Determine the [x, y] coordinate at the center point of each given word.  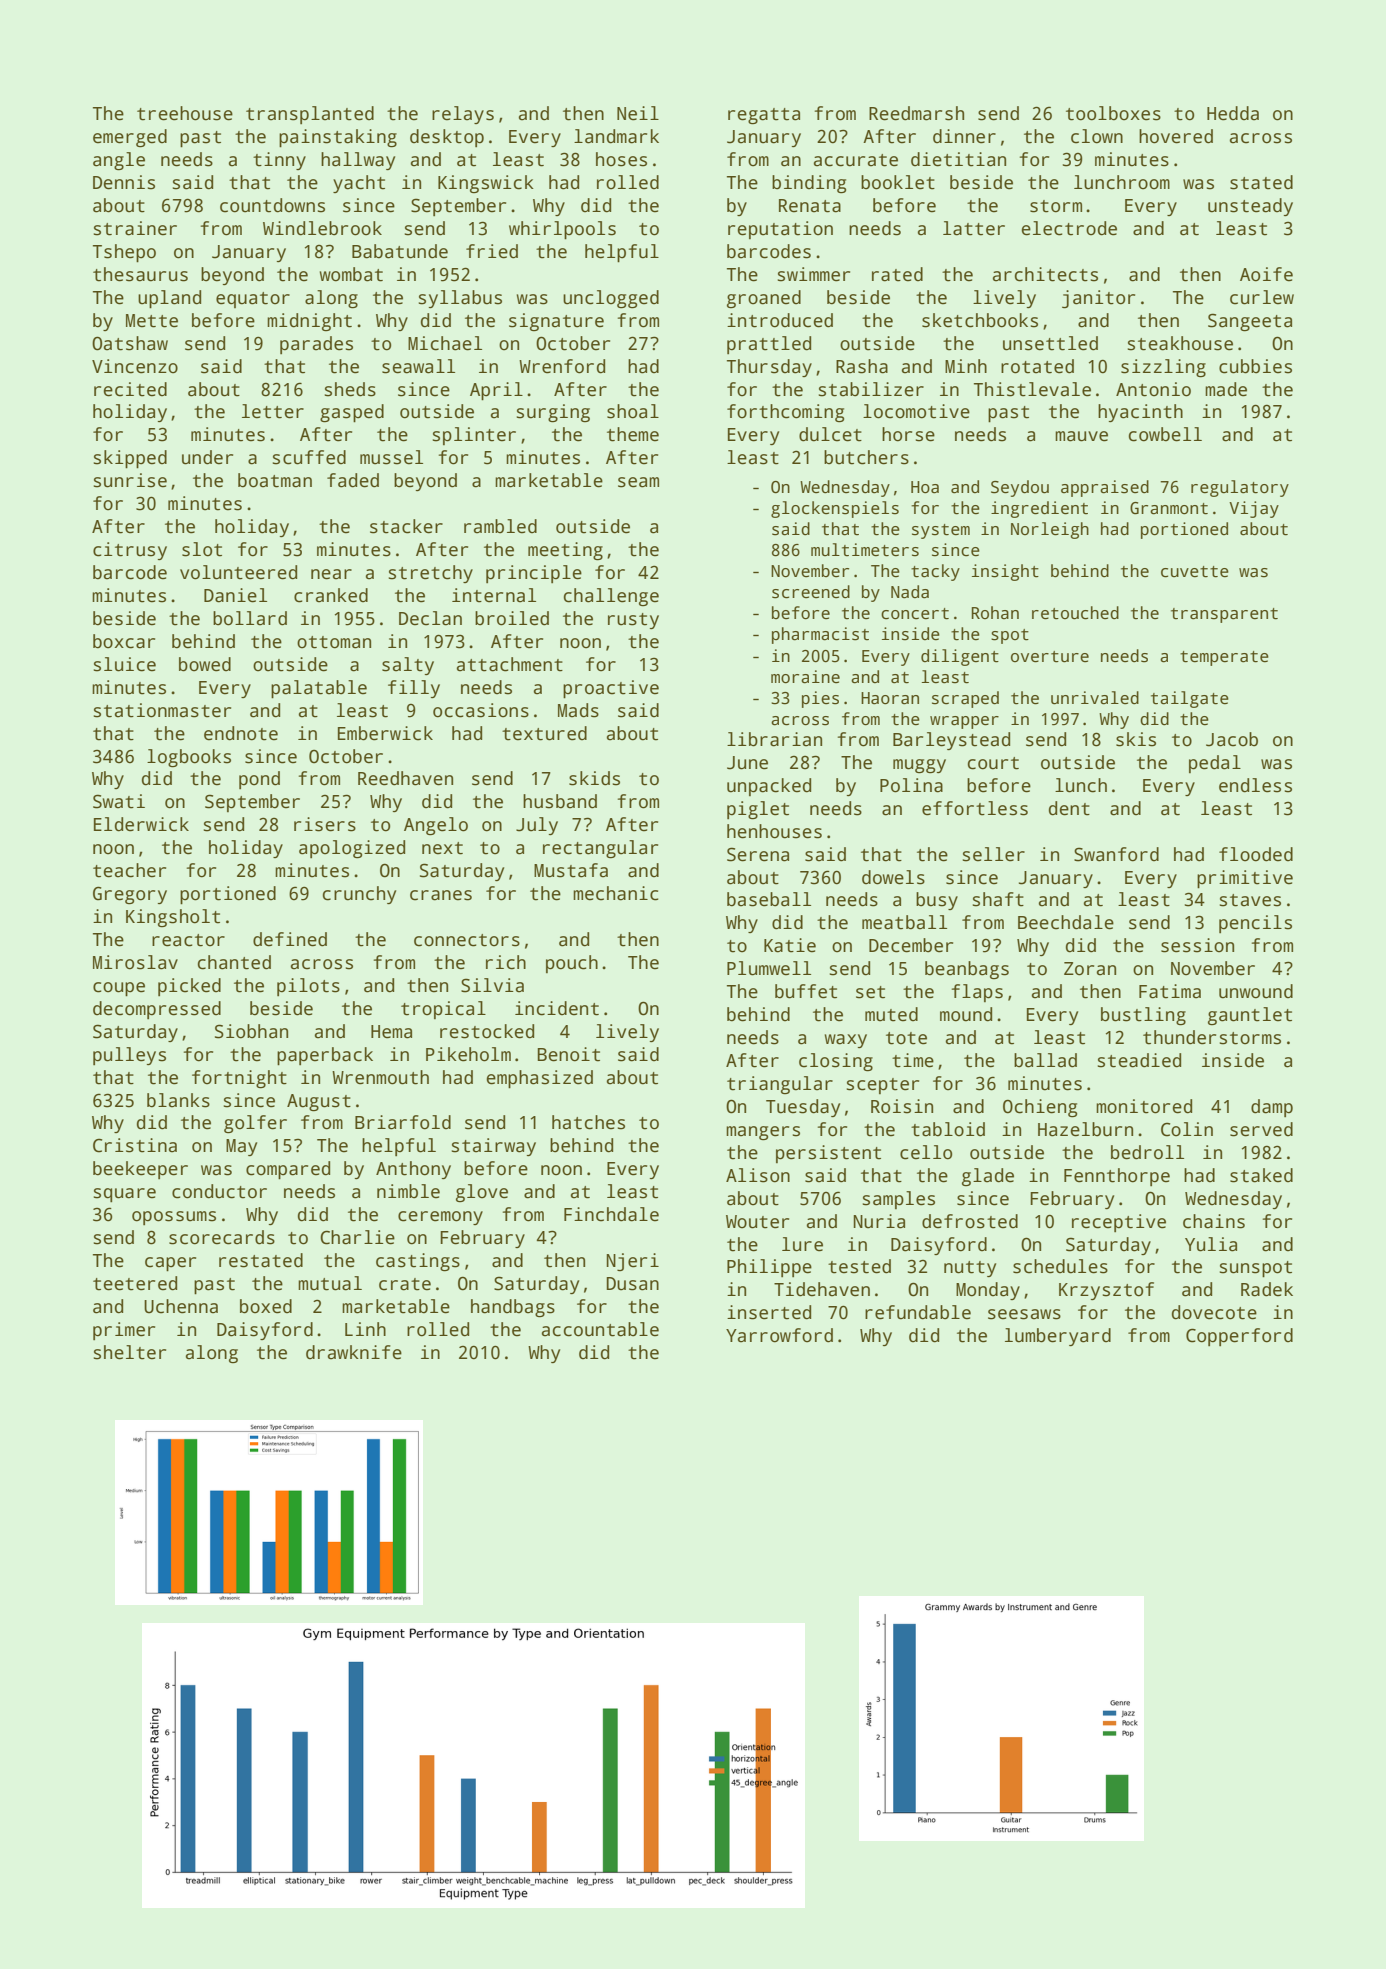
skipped [130, 459]
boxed [266, 1306]
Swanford [1116, 854]
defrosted [970, 1221]
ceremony [440, 1218]
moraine [805, 677]
